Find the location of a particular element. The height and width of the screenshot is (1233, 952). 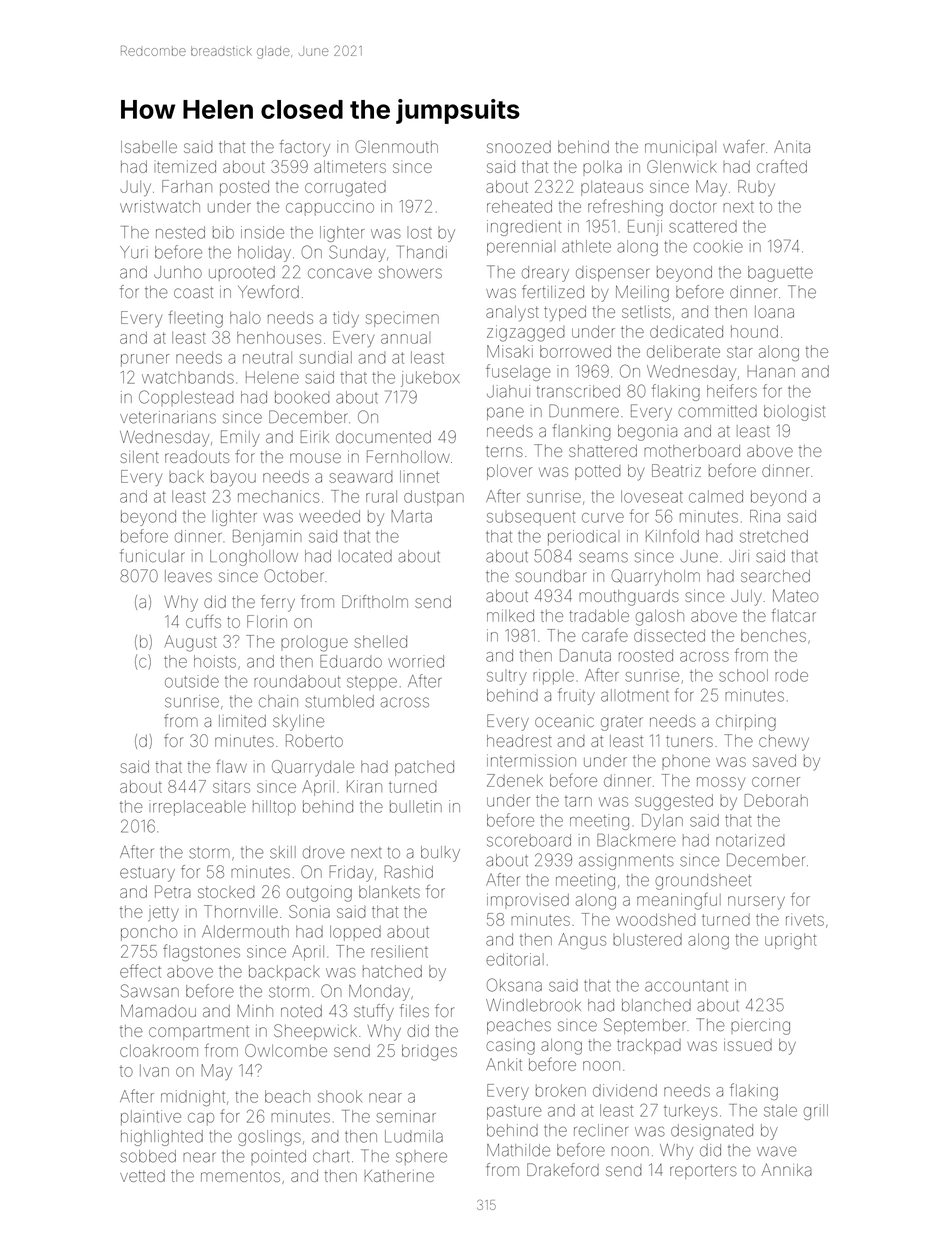

Ruby is located at coordinates (756, 188).
